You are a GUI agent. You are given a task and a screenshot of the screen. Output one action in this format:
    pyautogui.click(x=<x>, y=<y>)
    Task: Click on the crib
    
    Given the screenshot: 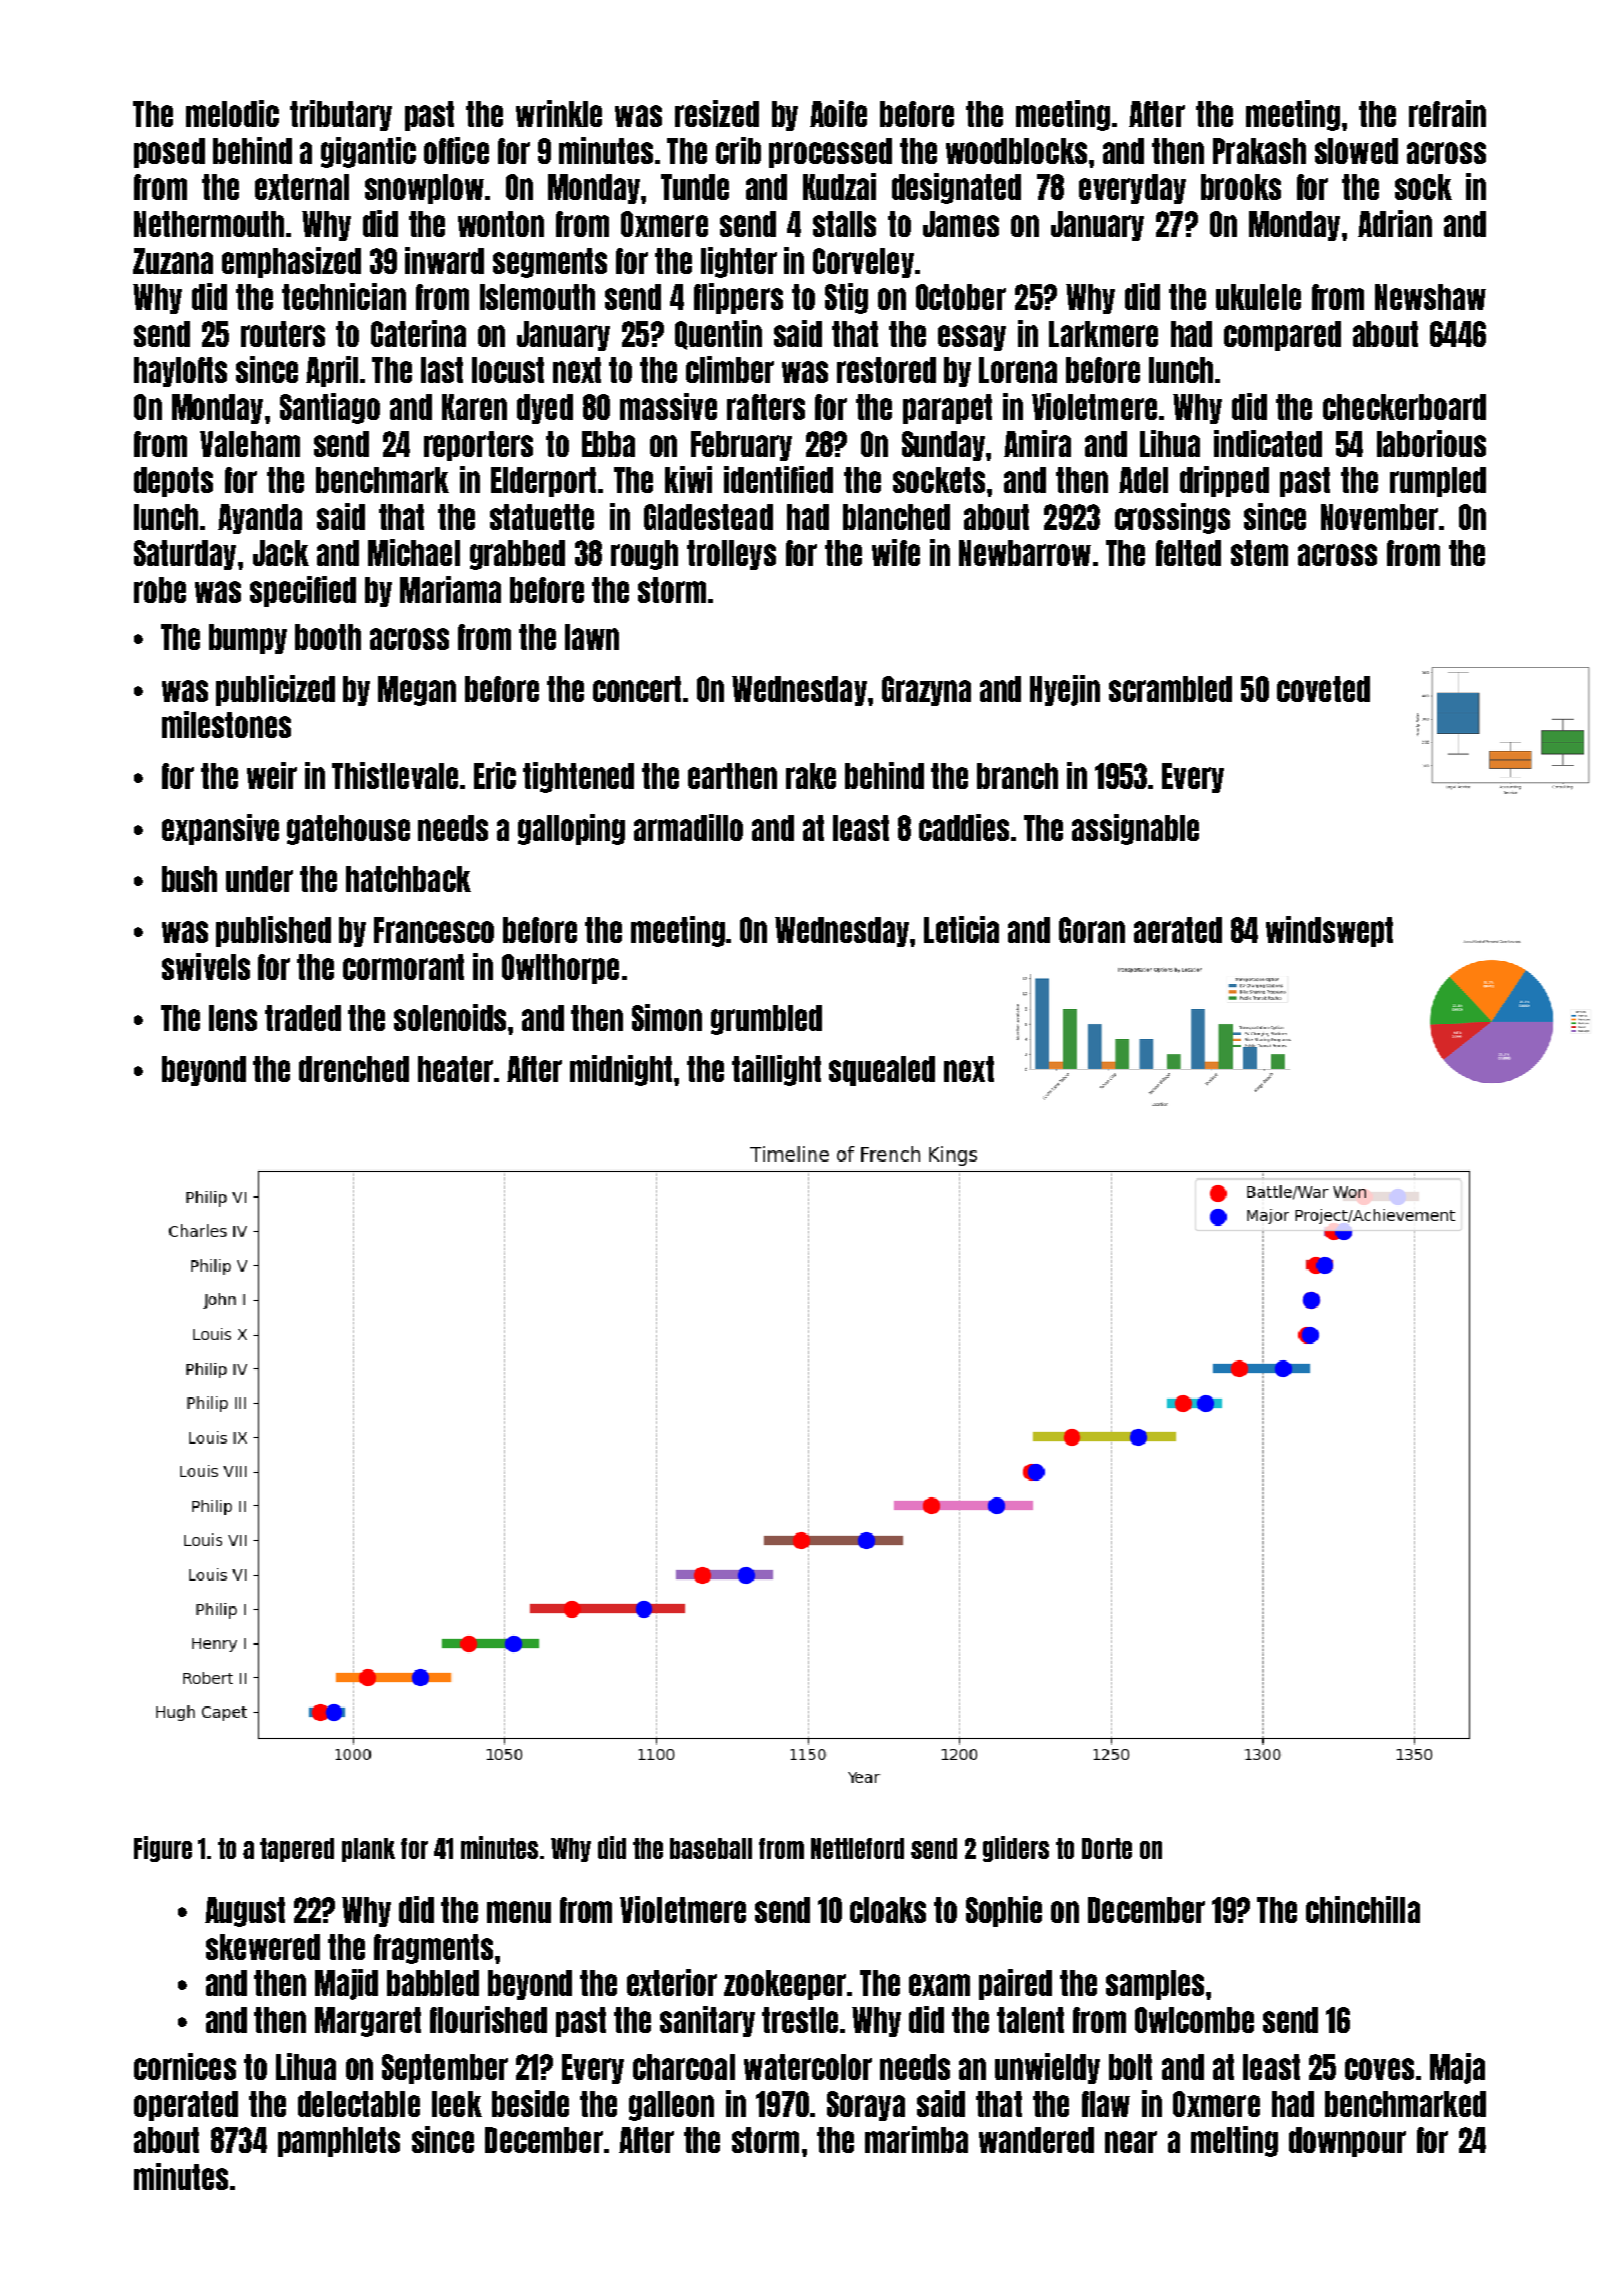 What is the action you would take?
    pyautogui.click(x=738, y=150)
